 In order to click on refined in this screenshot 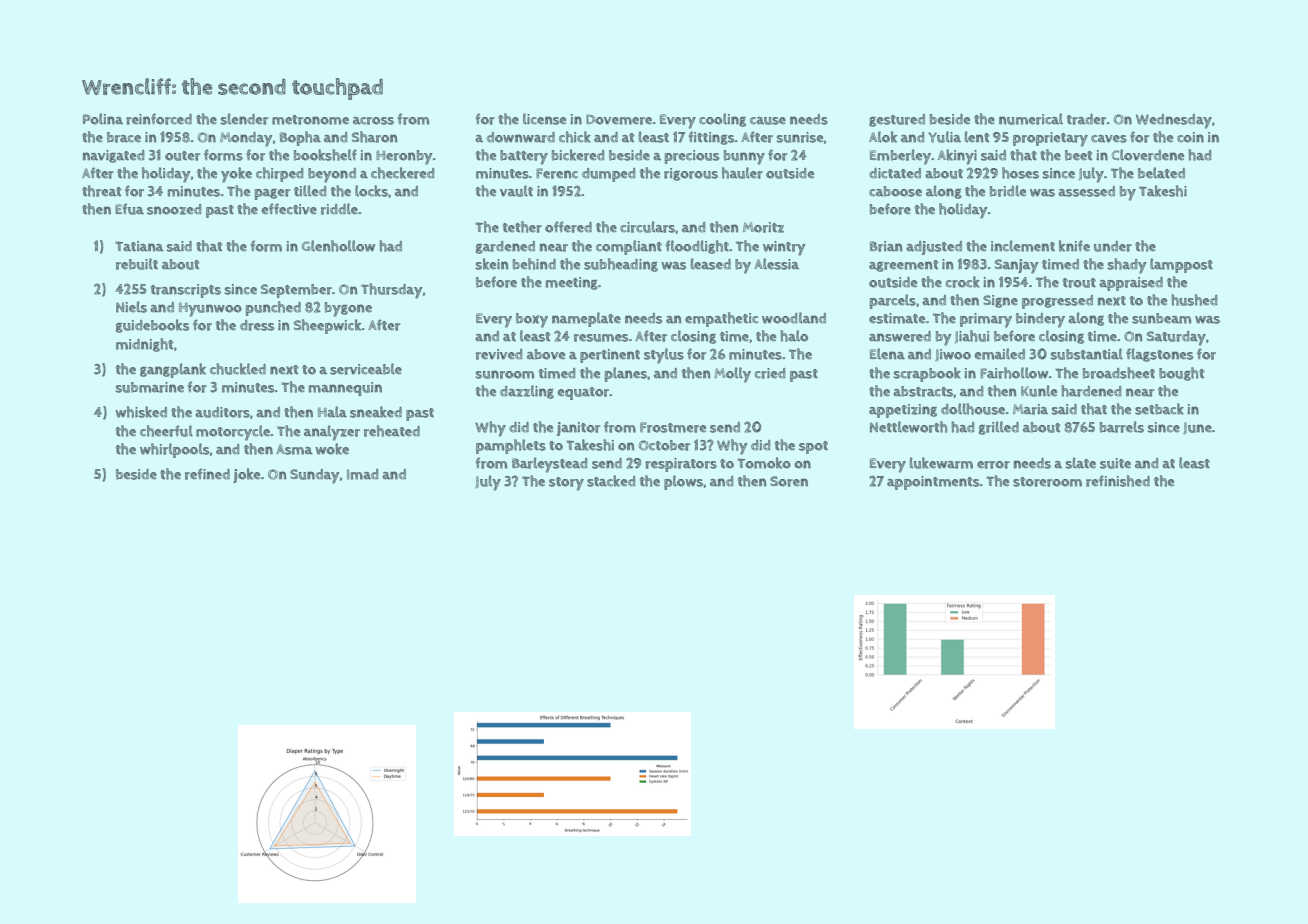, I will do `click(207, 474)`.
